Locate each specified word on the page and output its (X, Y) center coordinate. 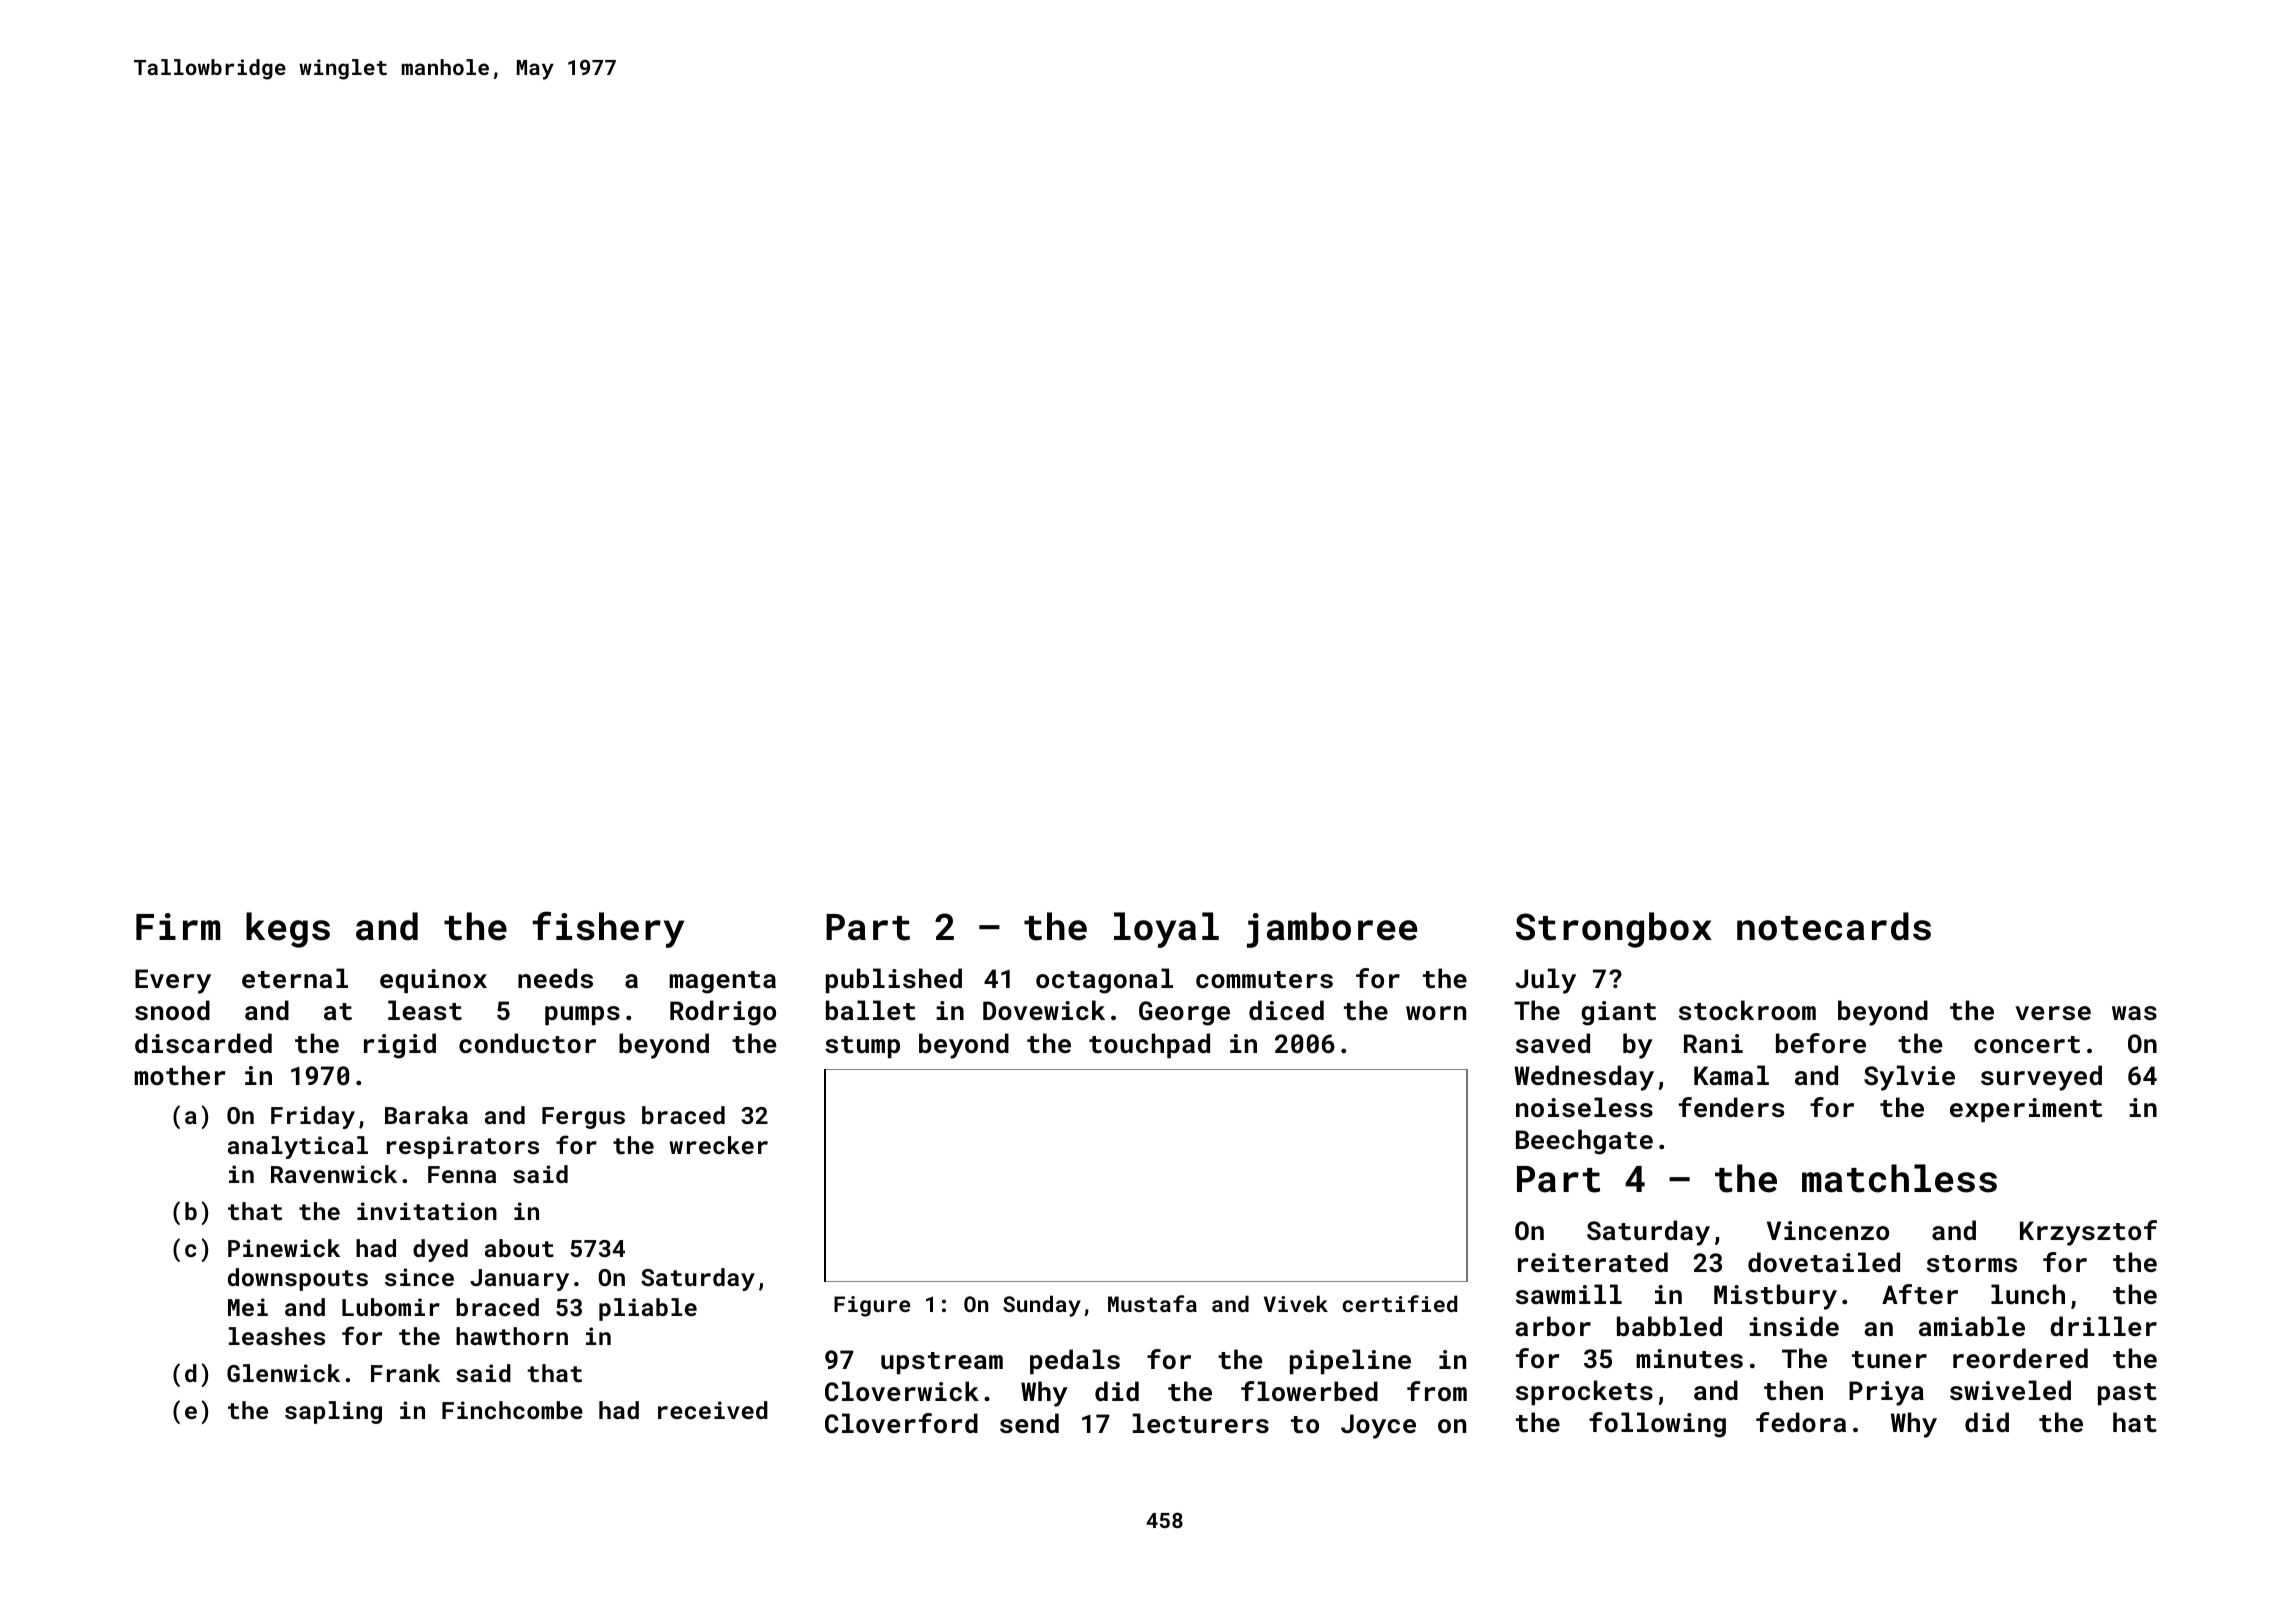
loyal (1166, 930)
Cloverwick (902, 1391)
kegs (288, 930)
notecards (1834, 926)
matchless (1899, 1178)
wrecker (719, 1145)
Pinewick (284, 1248)
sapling (333, 1412)
